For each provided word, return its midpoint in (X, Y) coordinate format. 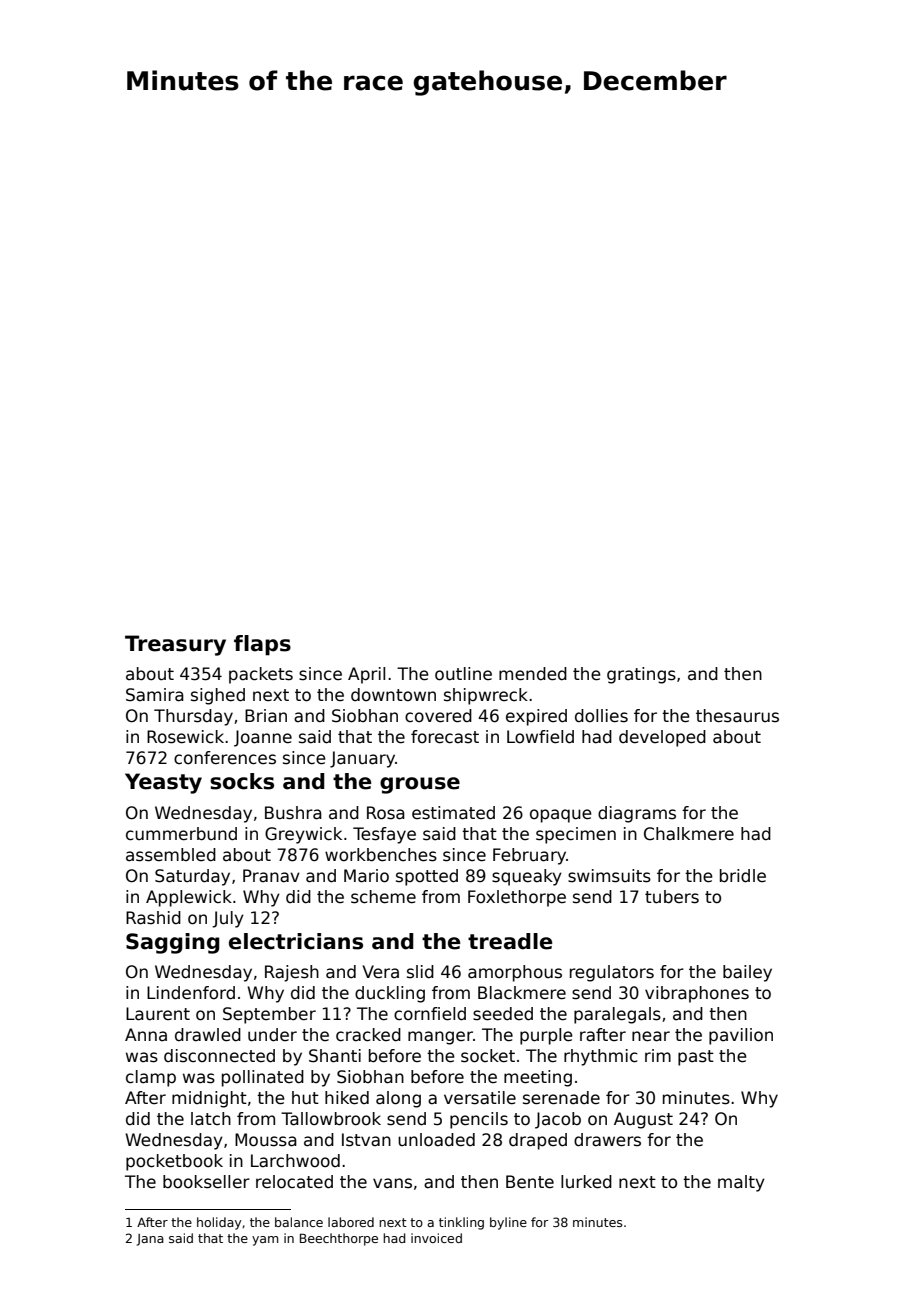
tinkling (461, 1223)
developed (662, 738)
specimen (576, 835)
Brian (266, 716)
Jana (150, 1240)
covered (438, 716)
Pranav (271, 876)
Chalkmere (689, 834)
